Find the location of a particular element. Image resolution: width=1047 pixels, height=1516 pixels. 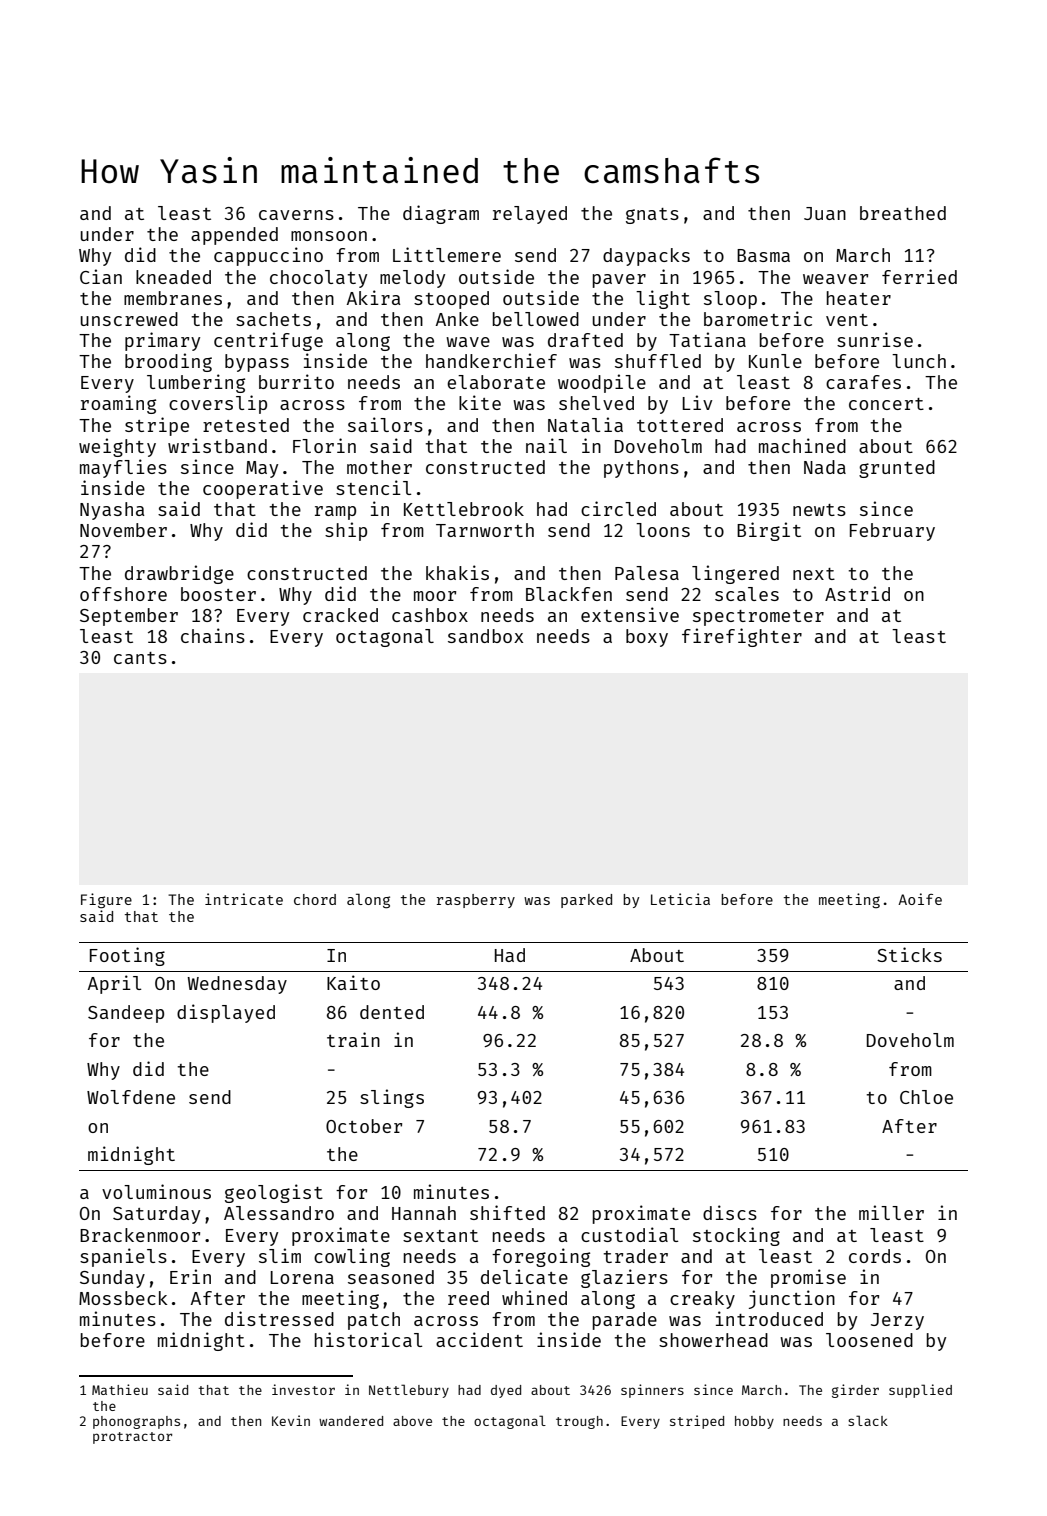

retested is located at coordinates (246, 425).
